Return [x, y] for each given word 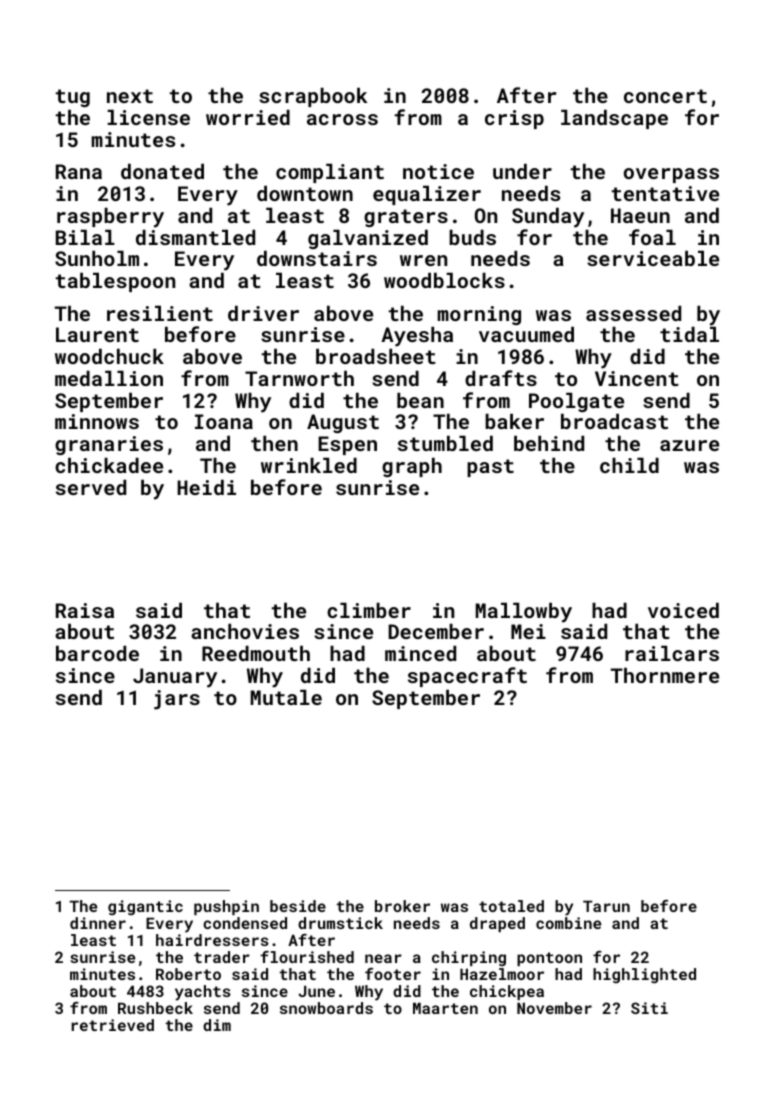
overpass [671, 175]
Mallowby [524, 613]
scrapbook [313, 97]
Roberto [188, 974]
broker [402, 906]
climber [369, 610]
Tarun [606, 906]
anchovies [245, 631]
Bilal [85, 237]
